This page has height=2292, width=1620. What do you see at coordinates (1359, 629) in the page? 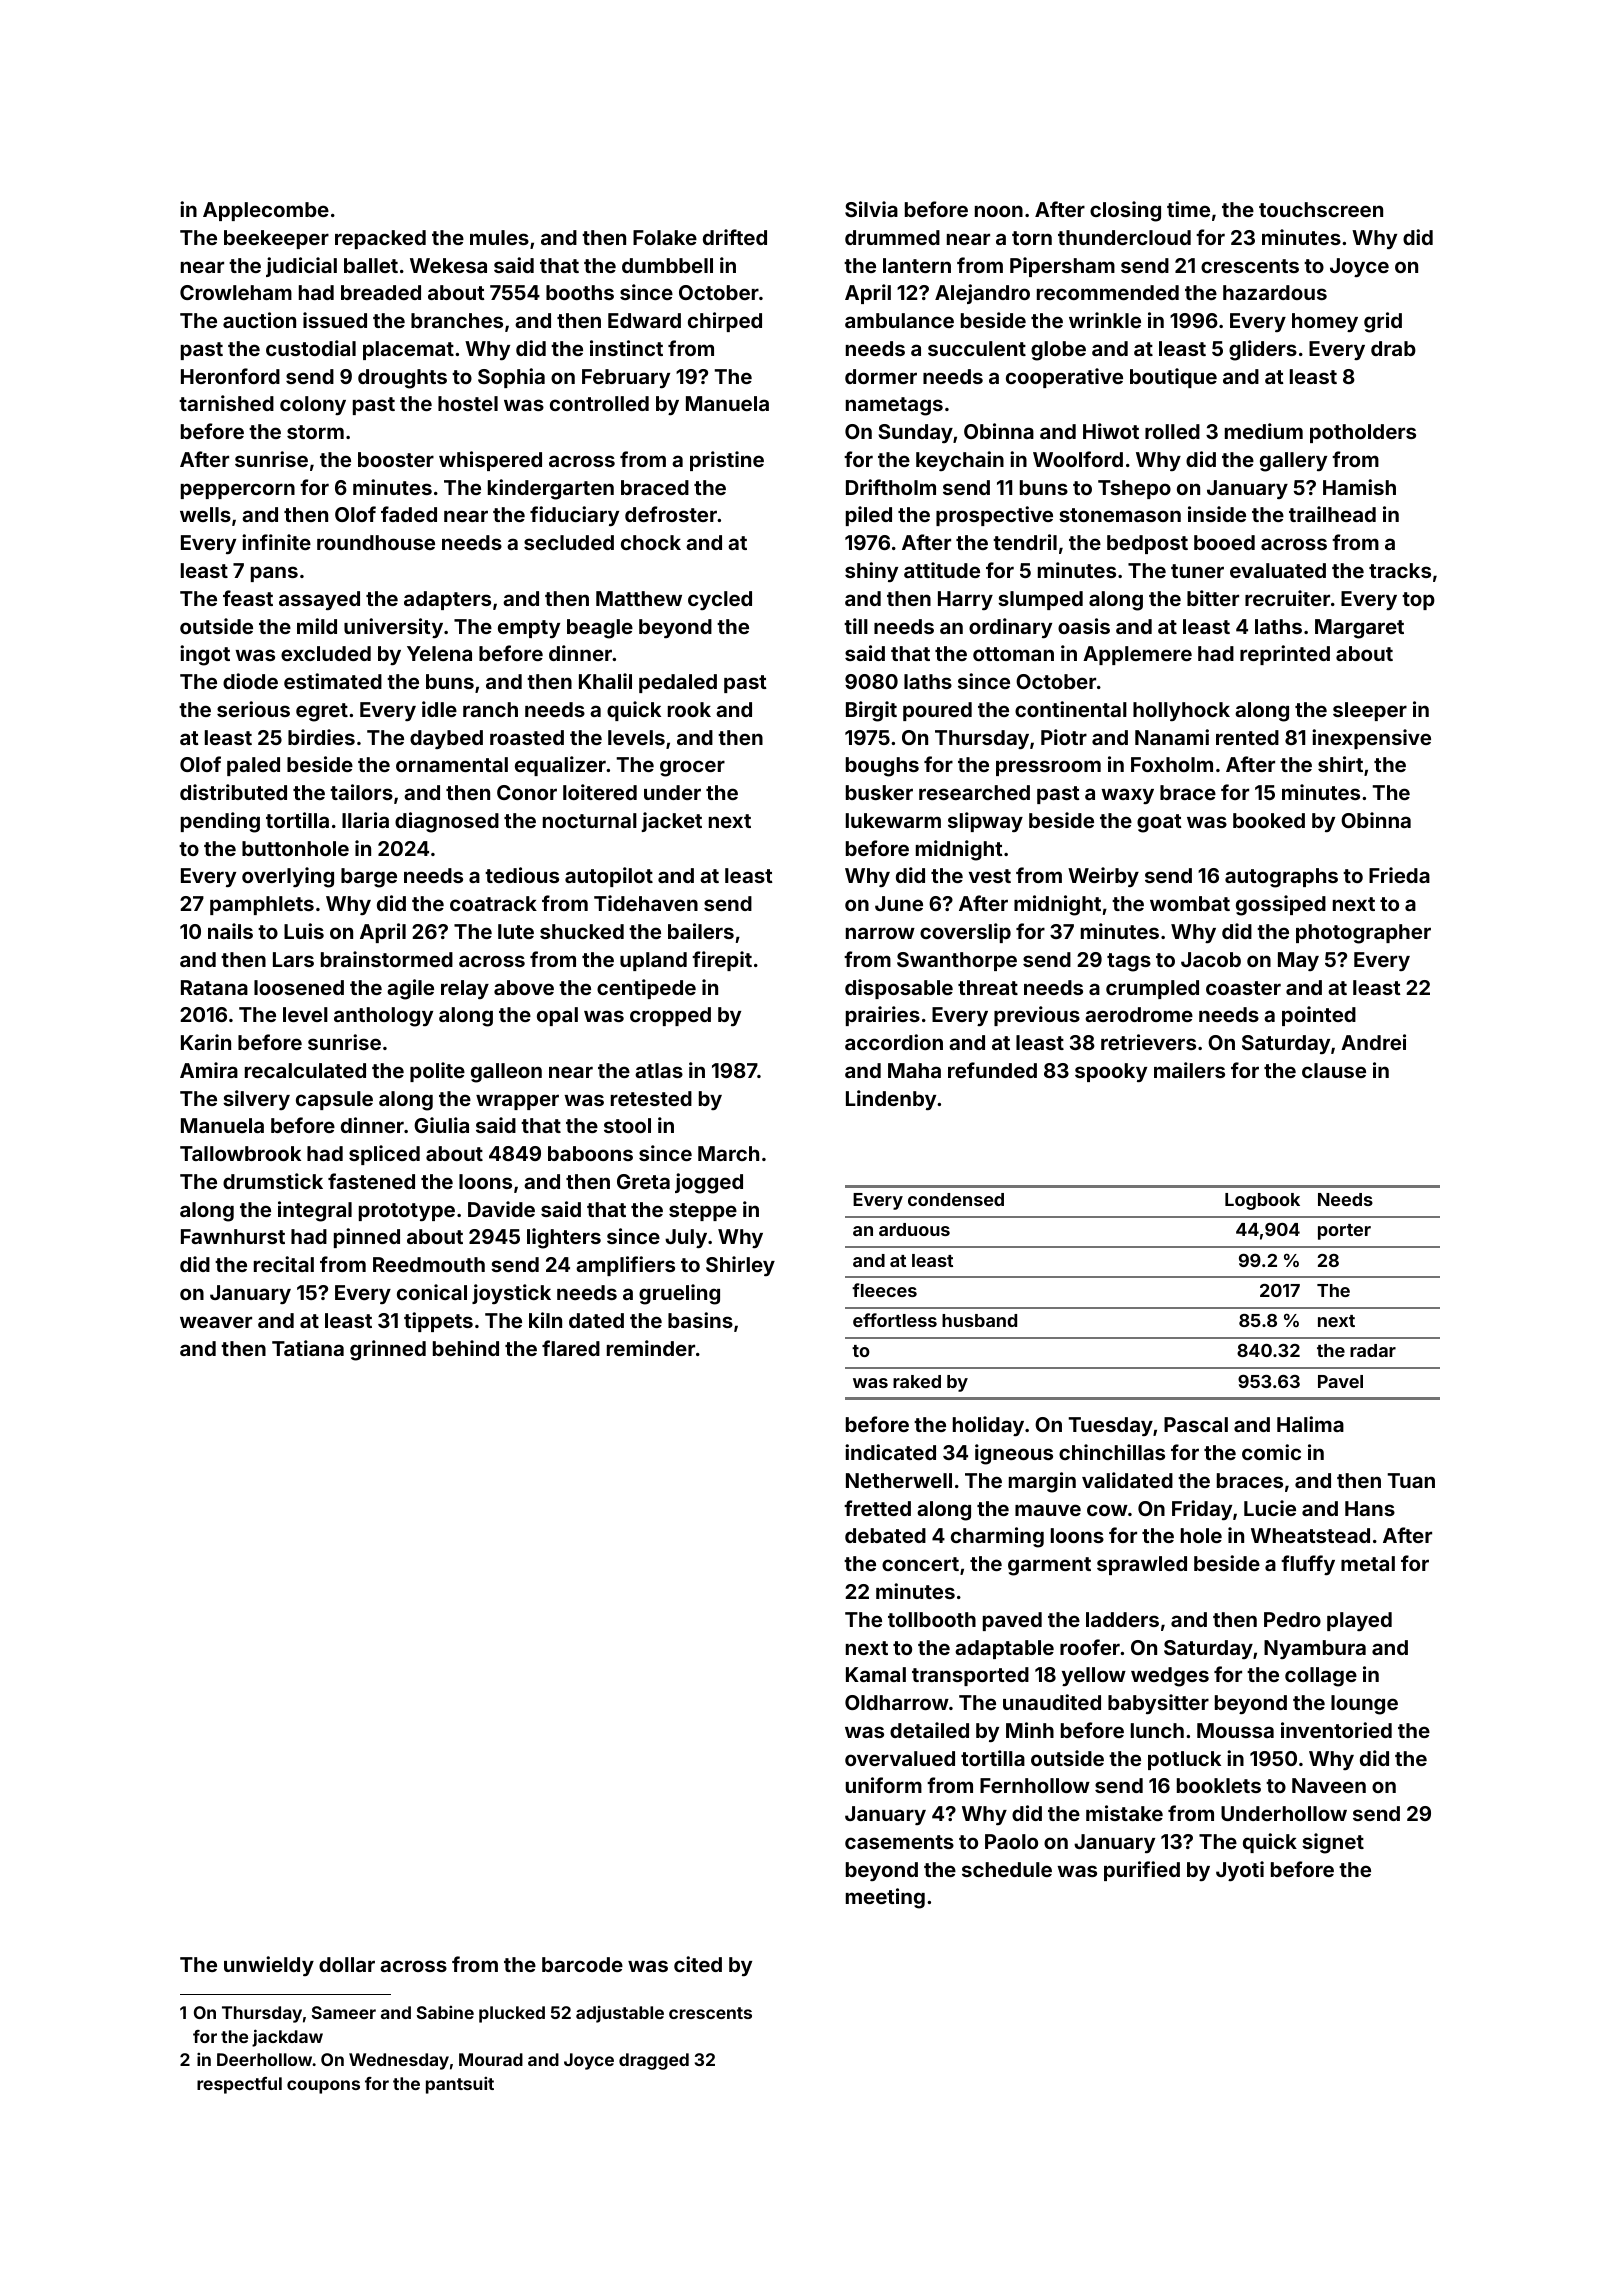
I see `Margaret` at bounding box center [1359, 629].
